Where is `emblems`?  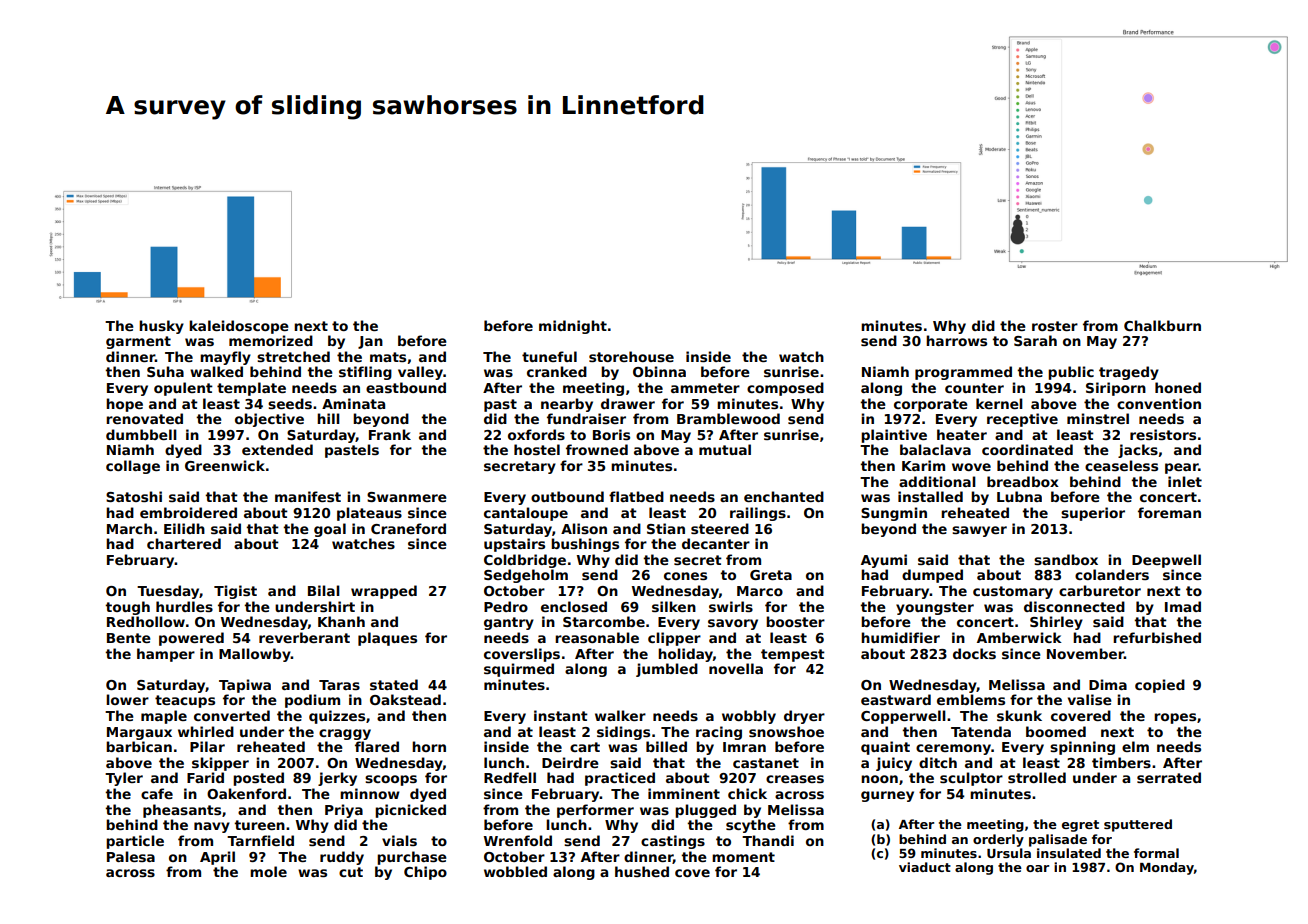
emblems is located at coordinates (971, 699).
